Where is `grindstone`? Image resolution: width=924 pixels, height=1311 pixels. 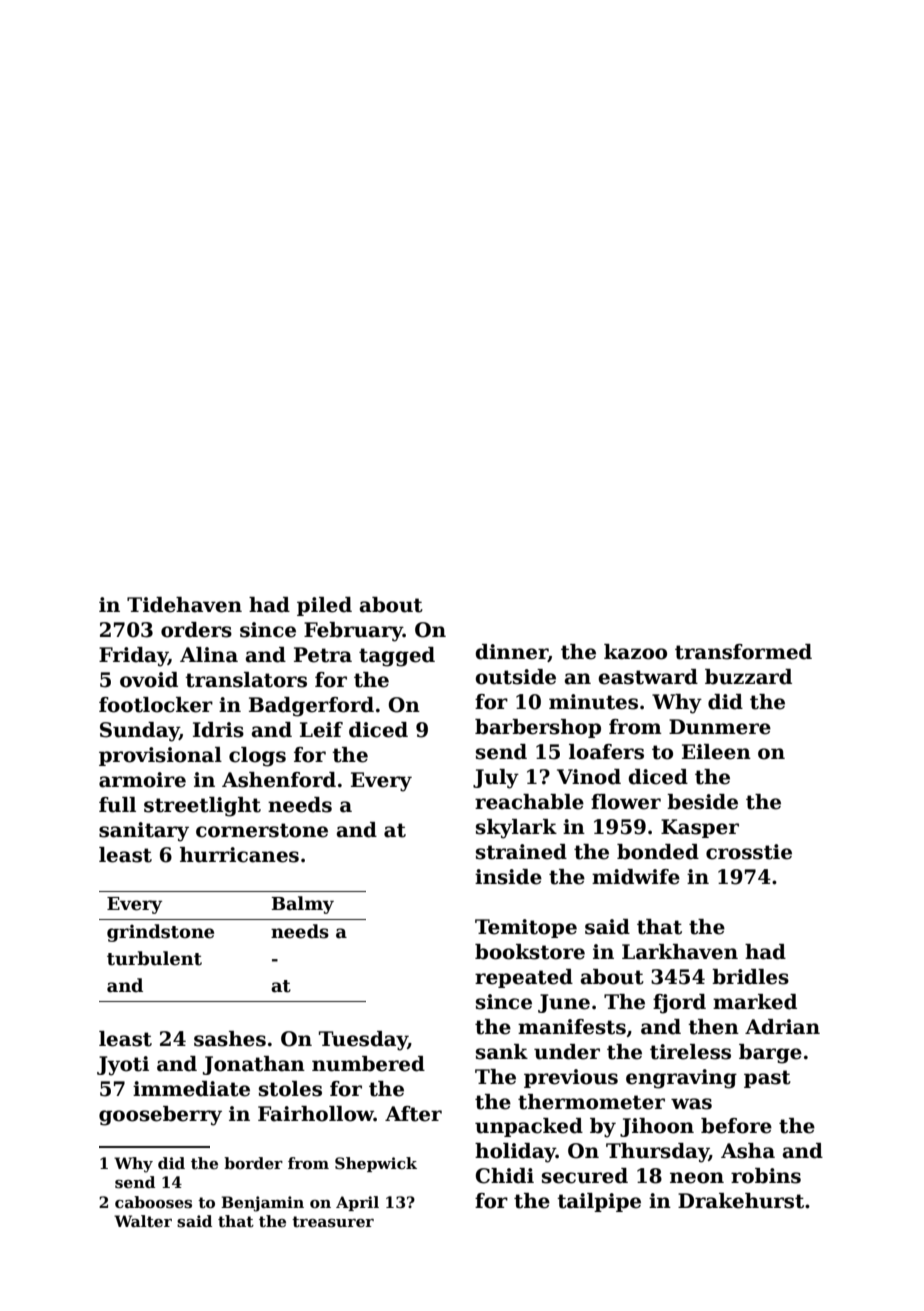
grindstone is located at coordinates (160, 933).
